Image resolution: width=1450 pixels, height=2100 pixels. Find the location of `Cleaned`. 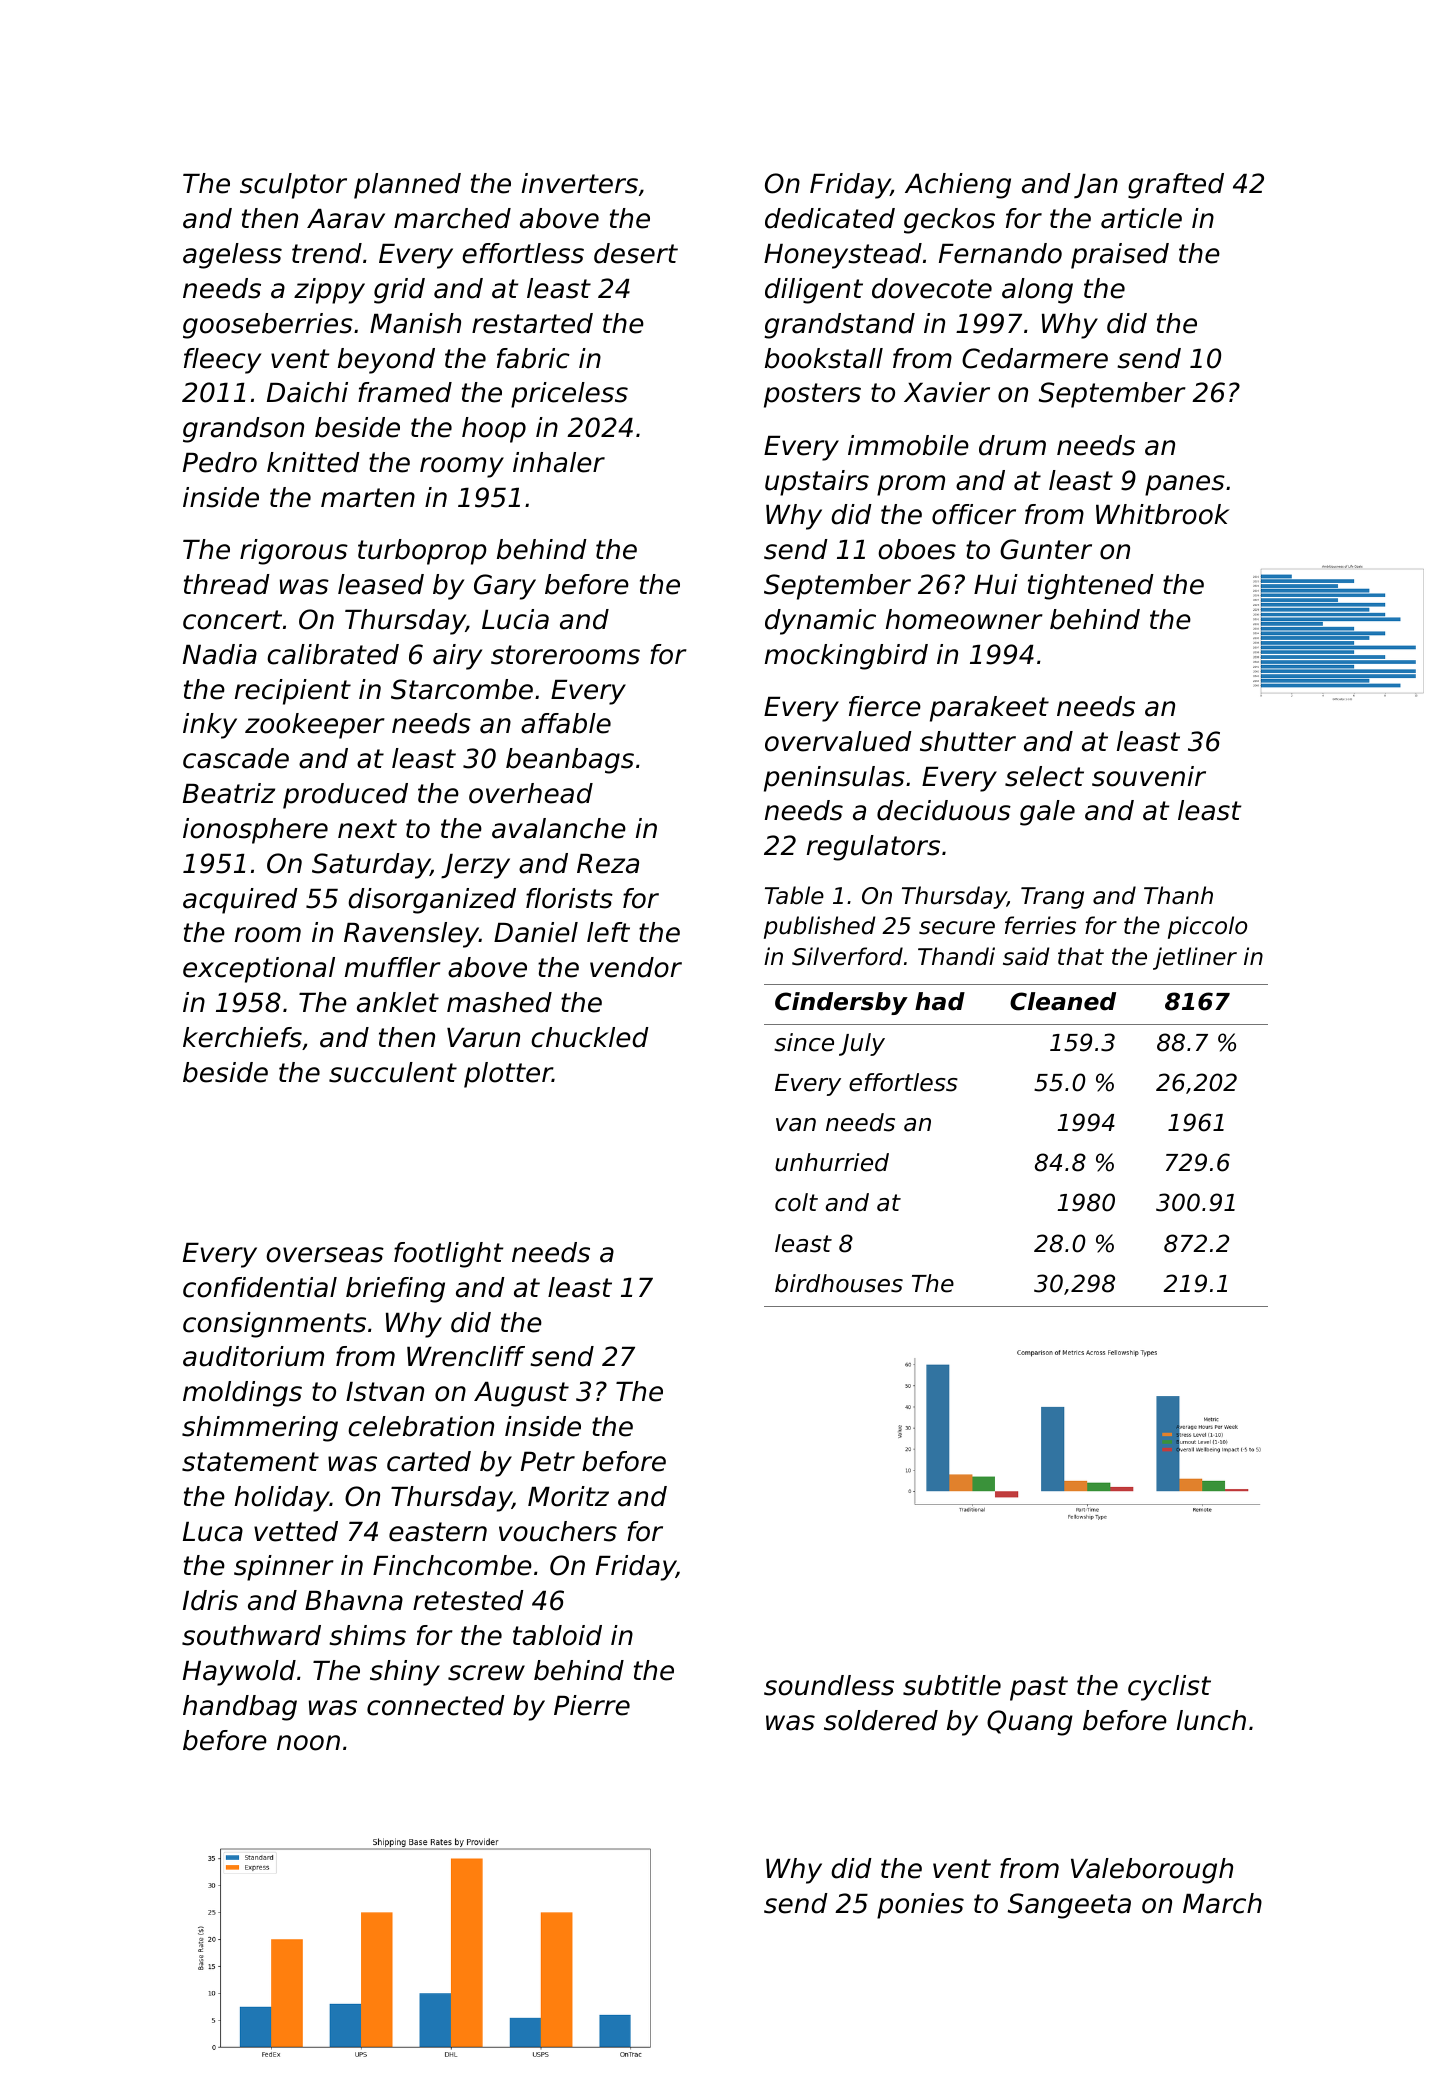

Cleaned is located at coordinates (1063, 1001).
